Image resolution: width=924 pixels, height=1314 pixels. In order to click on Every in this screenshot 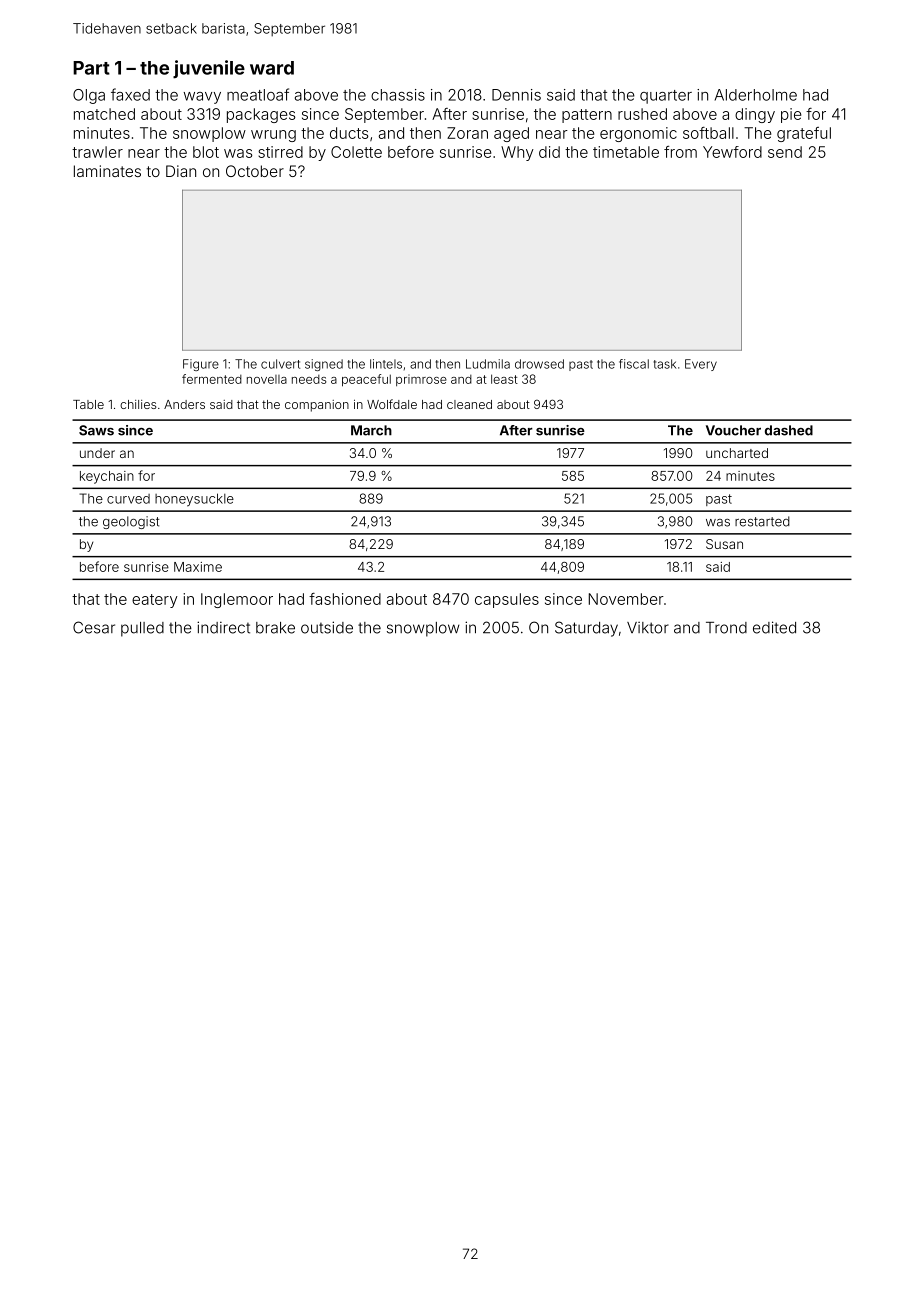, I will do `click(701, 365)`.
